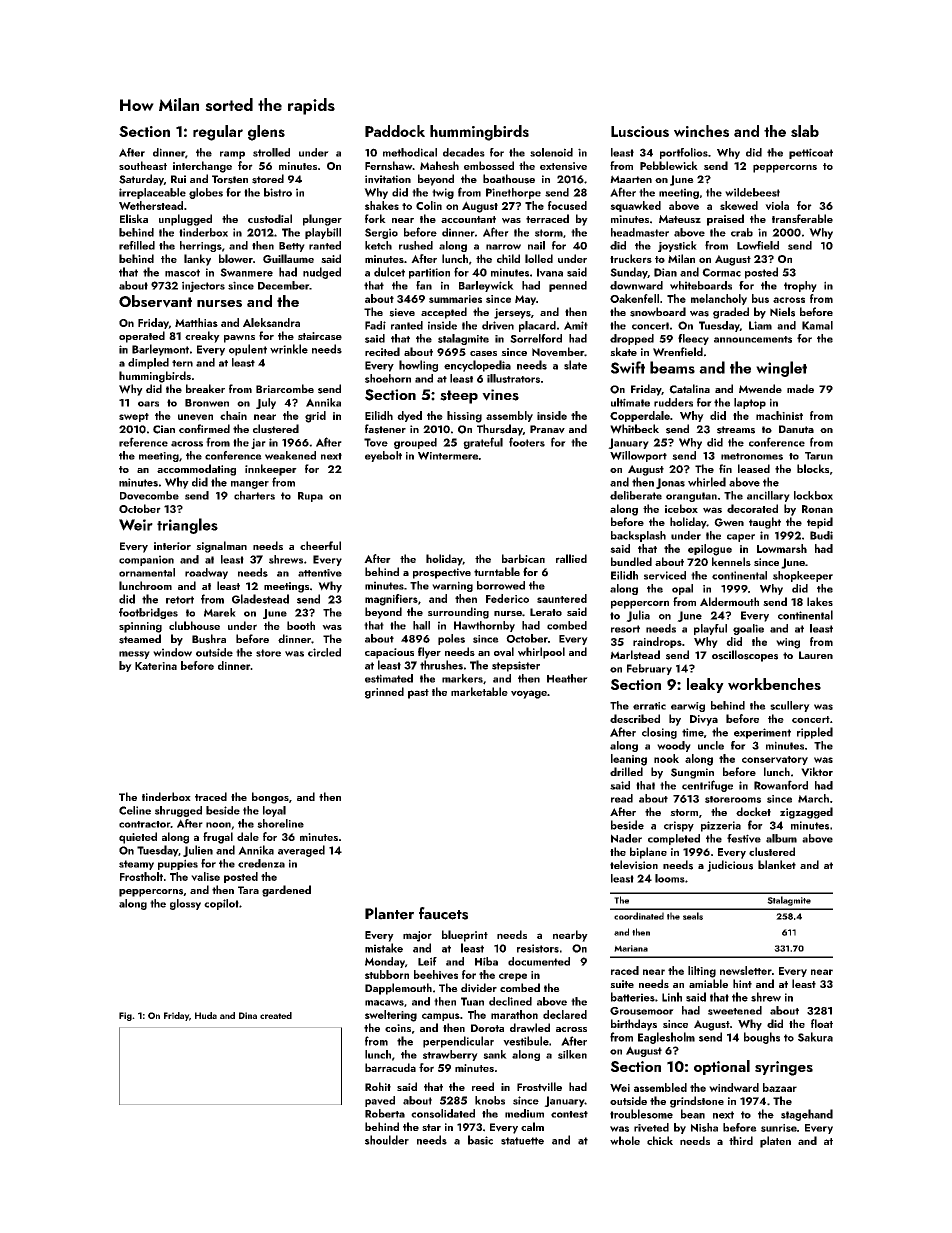  I want to click on trophy, so click(800, 286).
